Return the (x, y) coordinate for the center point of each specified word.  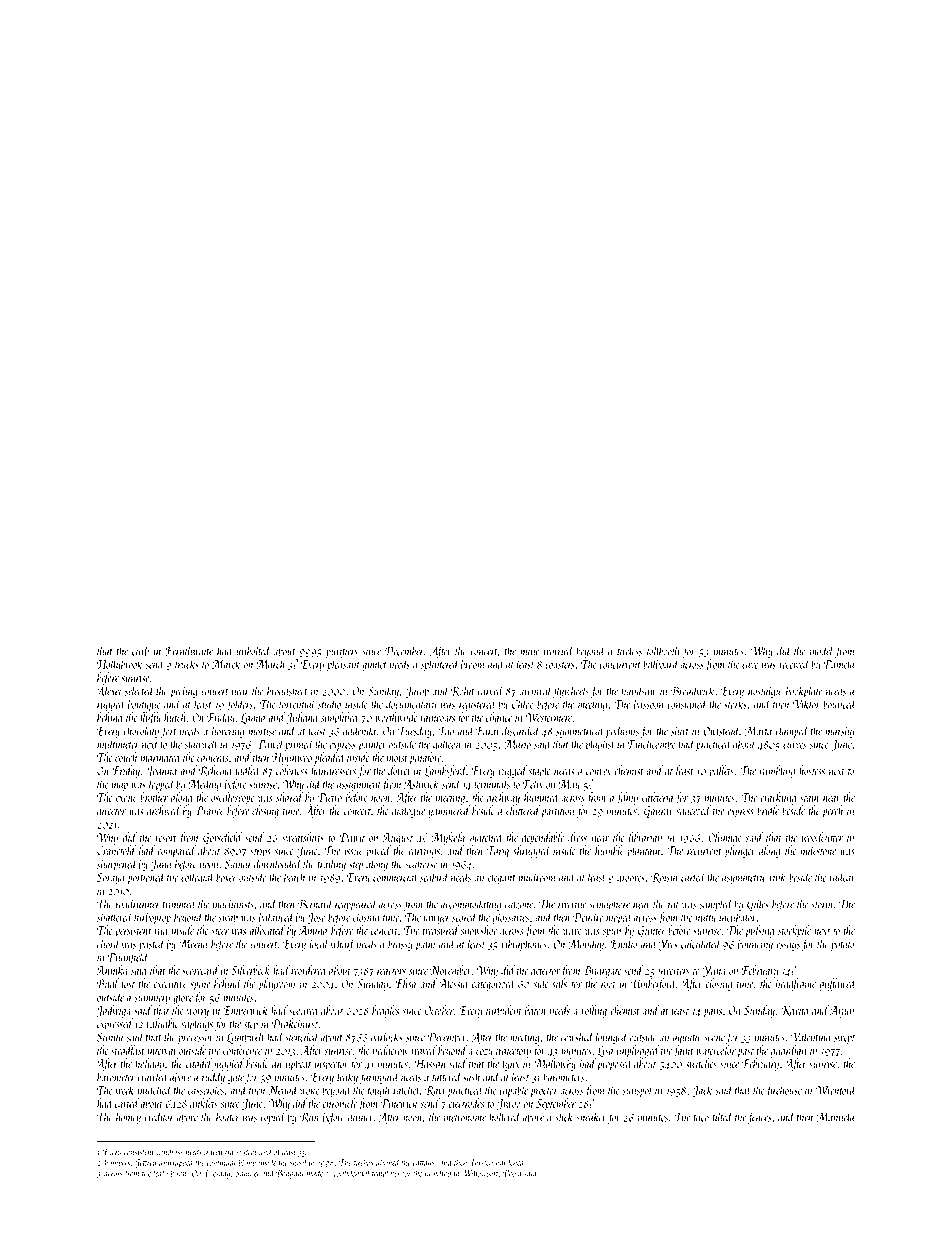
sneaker (591, 1116)
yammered (449, 811)
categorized (494, 984)
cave (750, 665)
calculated (701, 943)
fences (759, 1117)
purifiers (342, 651)
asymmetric (744, 879)
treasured (440, 930)
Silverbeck (250, 970)
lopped (162, 785)
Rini (309, 1117)
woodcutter (822, 837)
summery (152, 1000)
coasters (560, 665)
